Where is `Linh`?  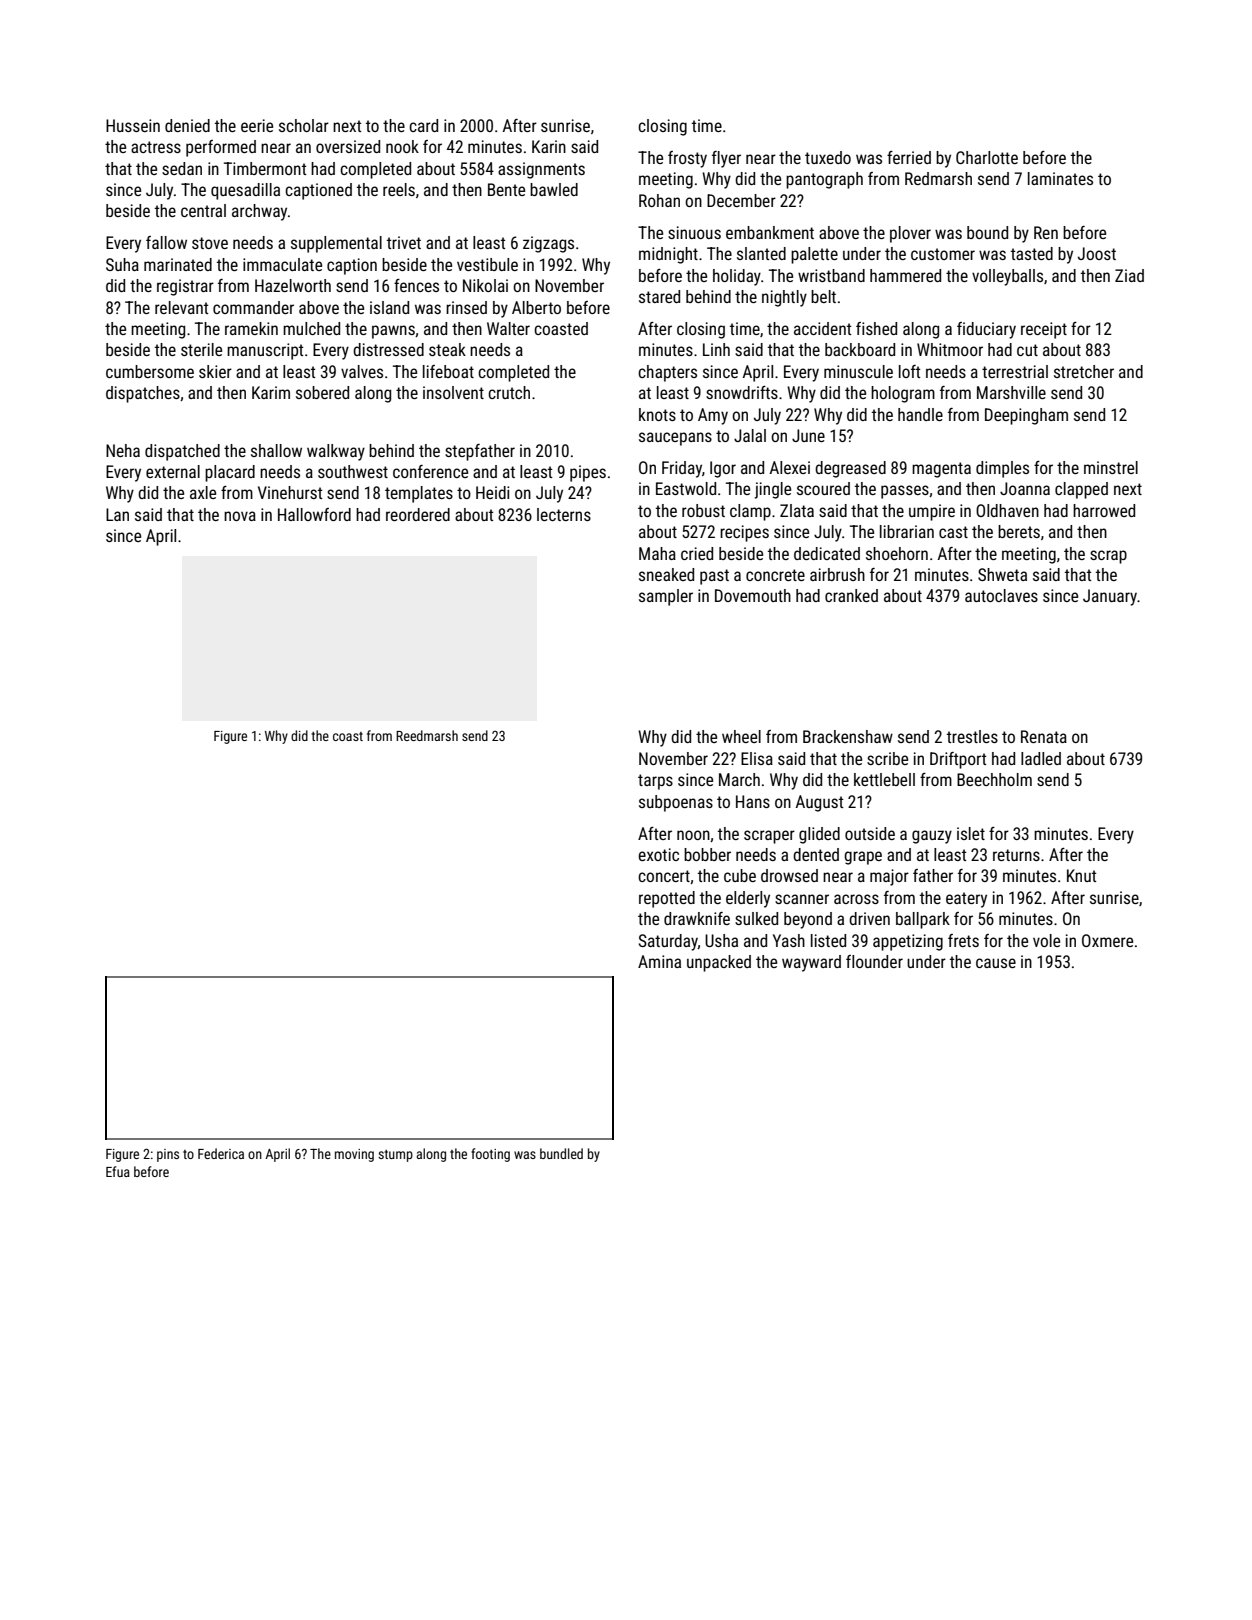 Linh is located at coordinates (716, 349).
